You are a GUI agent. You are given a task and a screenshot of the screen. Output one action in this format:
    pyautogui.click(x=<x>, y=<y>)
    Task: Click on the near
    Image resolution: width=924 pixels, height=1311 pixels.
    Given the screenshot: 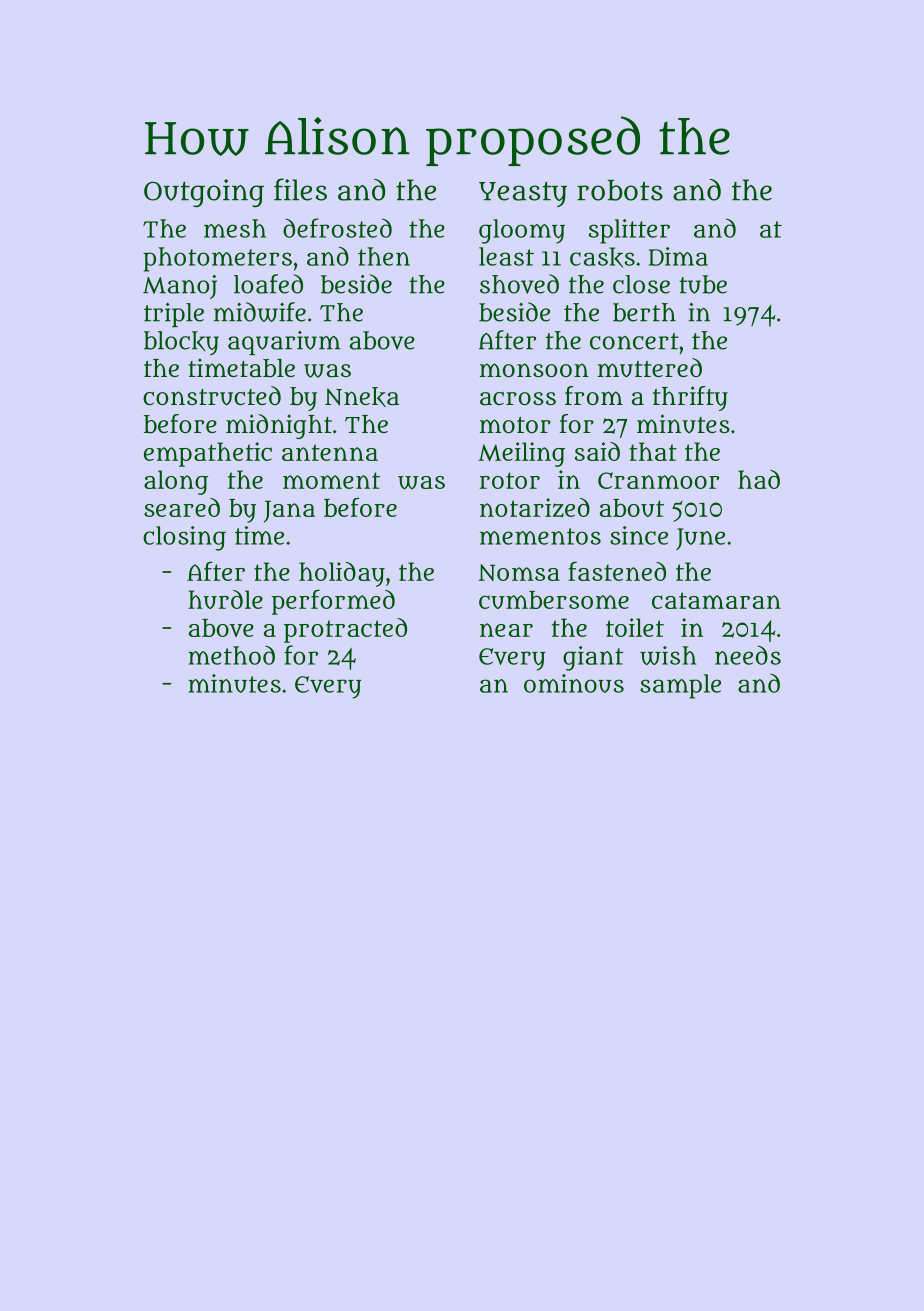 What is the action you would take?
    pyautogui.click(x=506, y=630)
